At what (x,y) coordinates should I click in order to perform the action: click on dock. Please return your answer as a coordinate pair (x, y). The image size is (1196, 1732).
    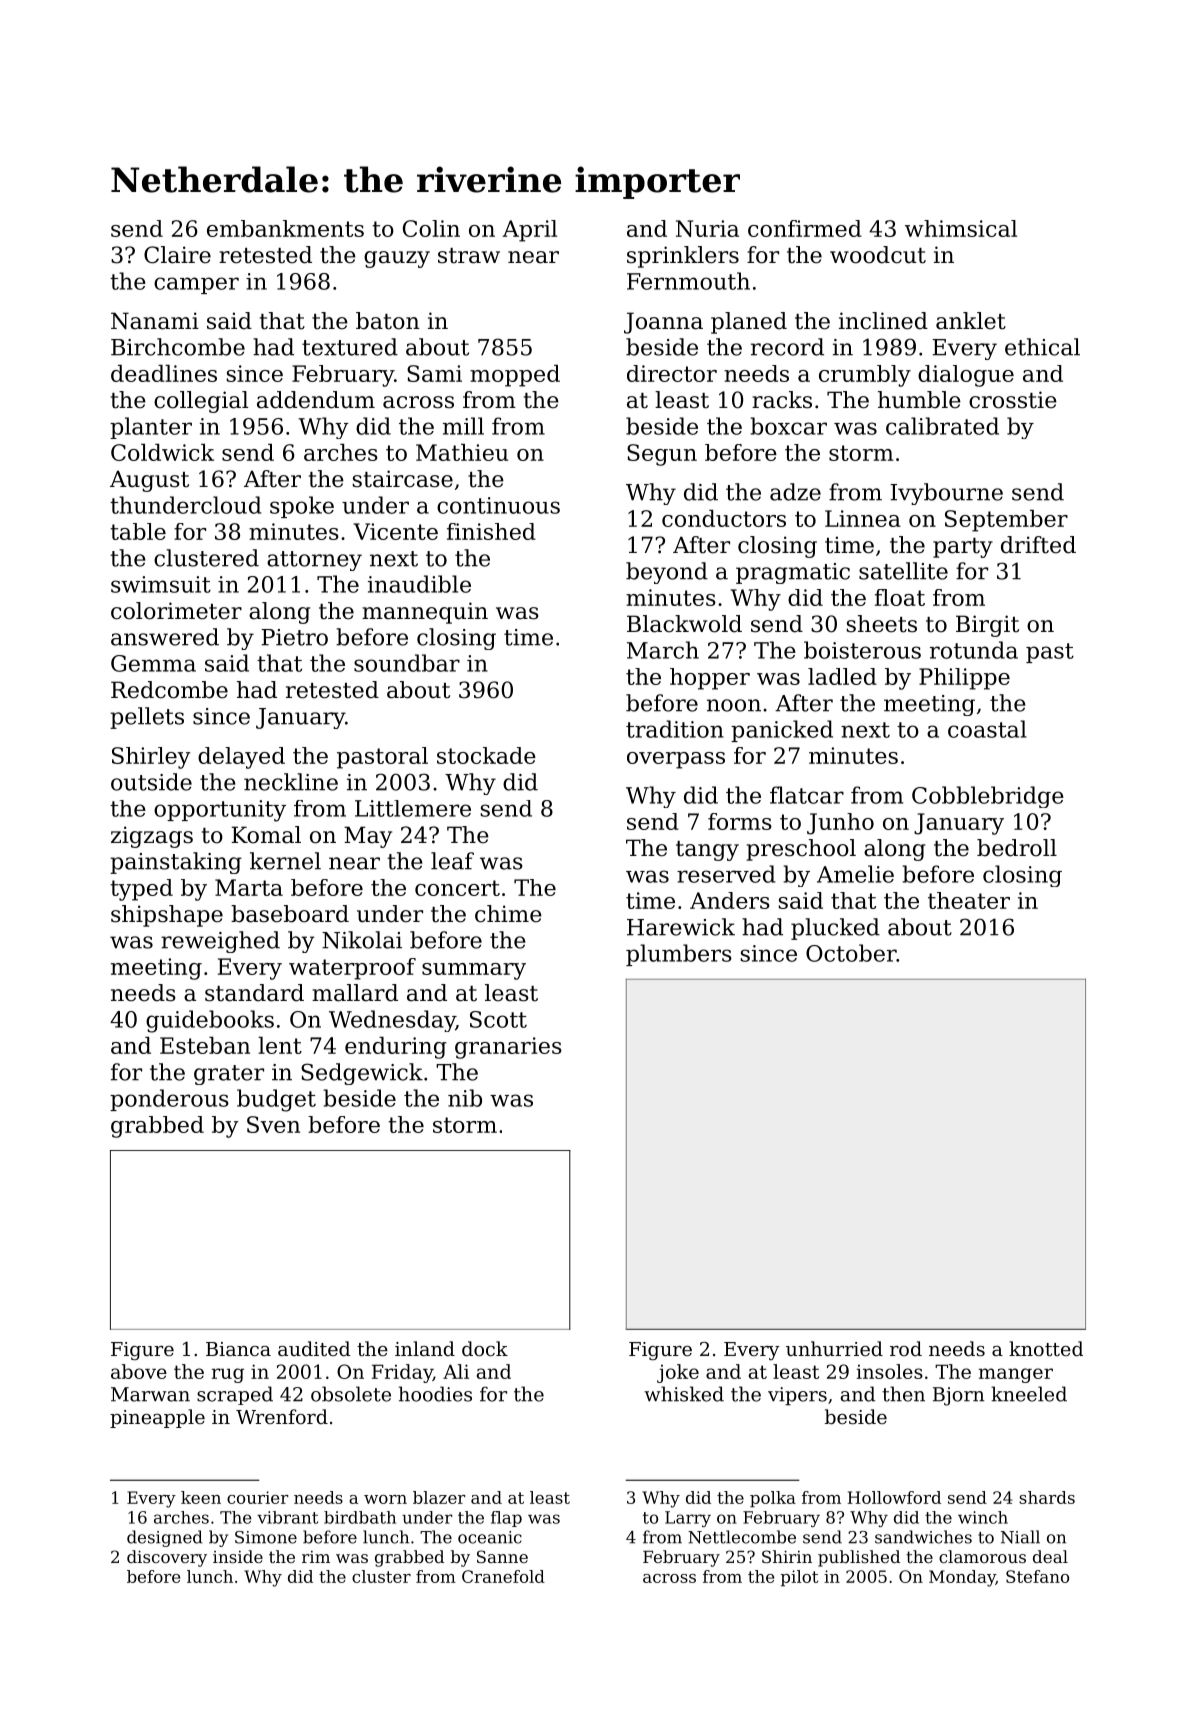
    Looking at the image, I should click on (485, 1348).
